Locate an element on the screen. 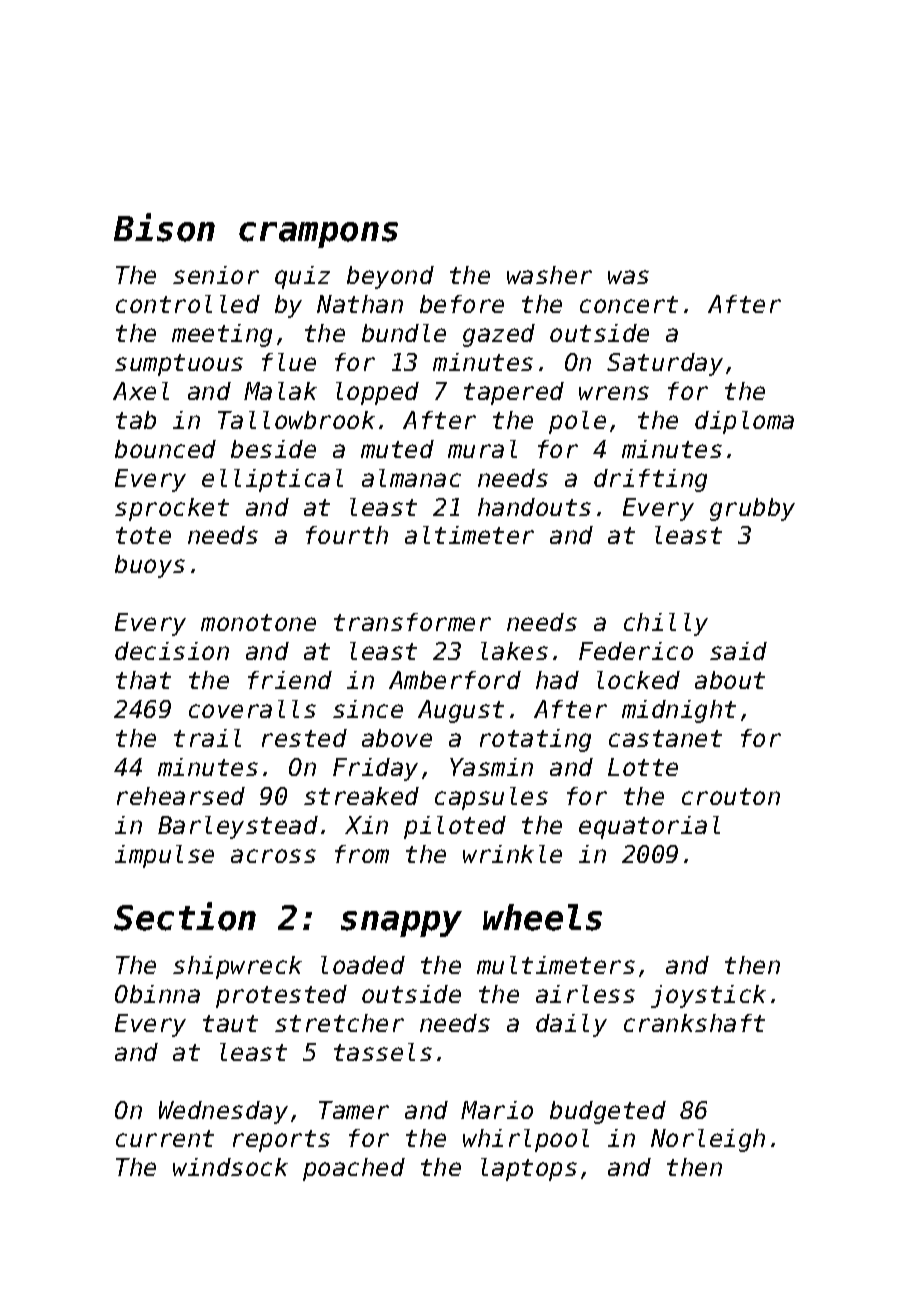 The image size is (924, 1314). impulse is located at coordinates (164, 856).
